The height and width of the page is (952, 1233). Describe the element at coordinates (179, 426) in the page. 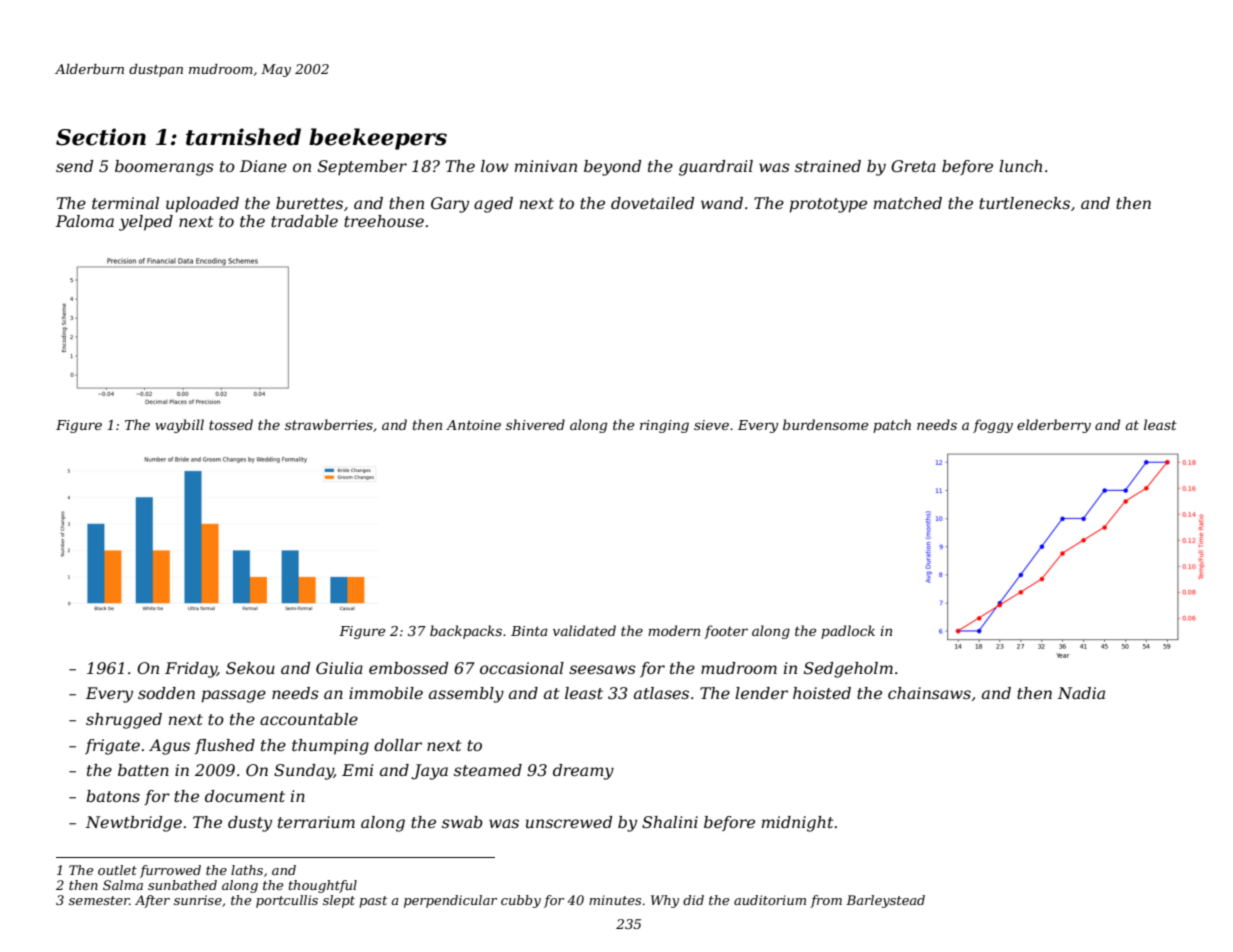

I see `waybill` at that location.
